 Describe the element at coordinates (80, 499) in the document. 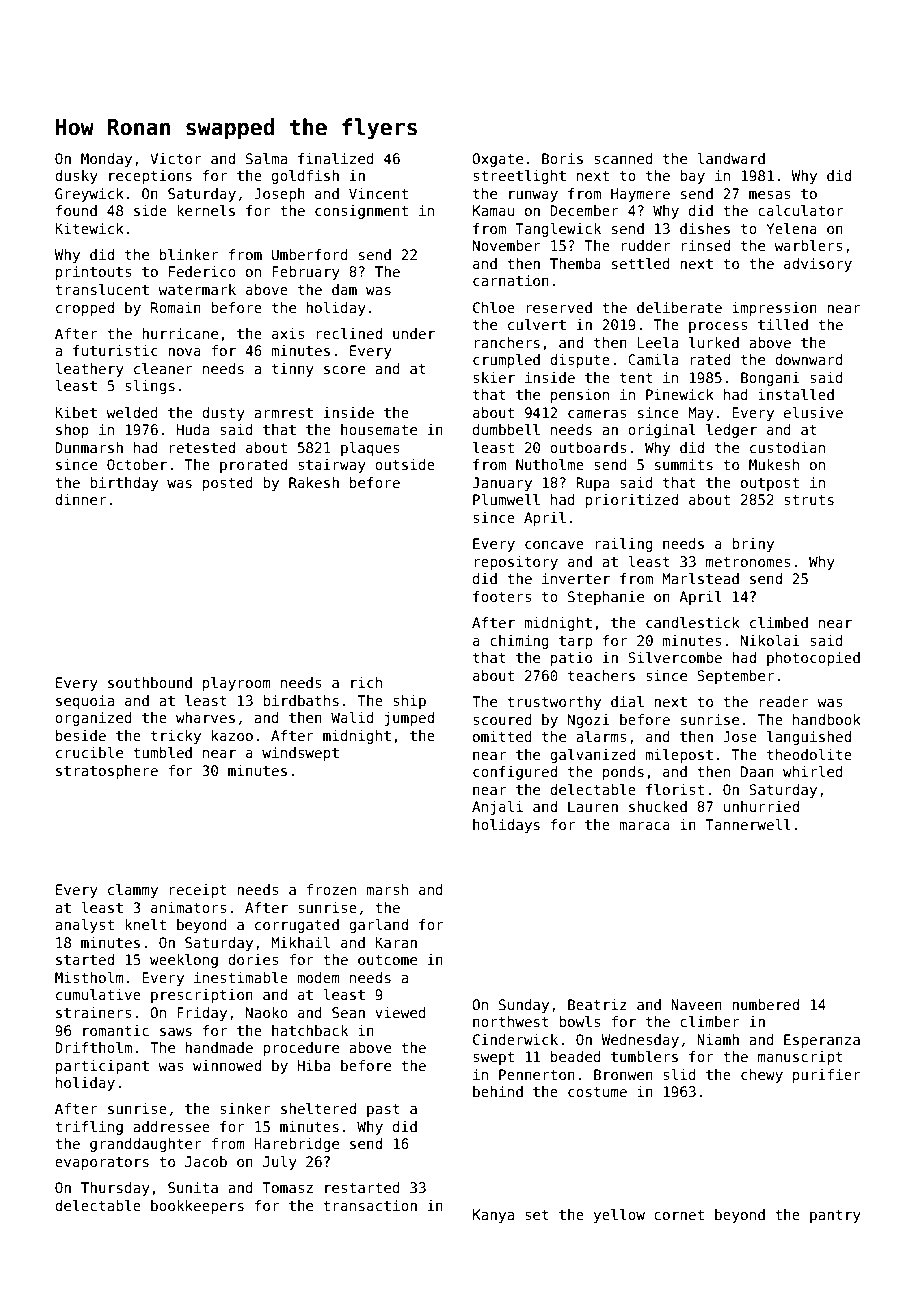

I see `dinner` at that location.
